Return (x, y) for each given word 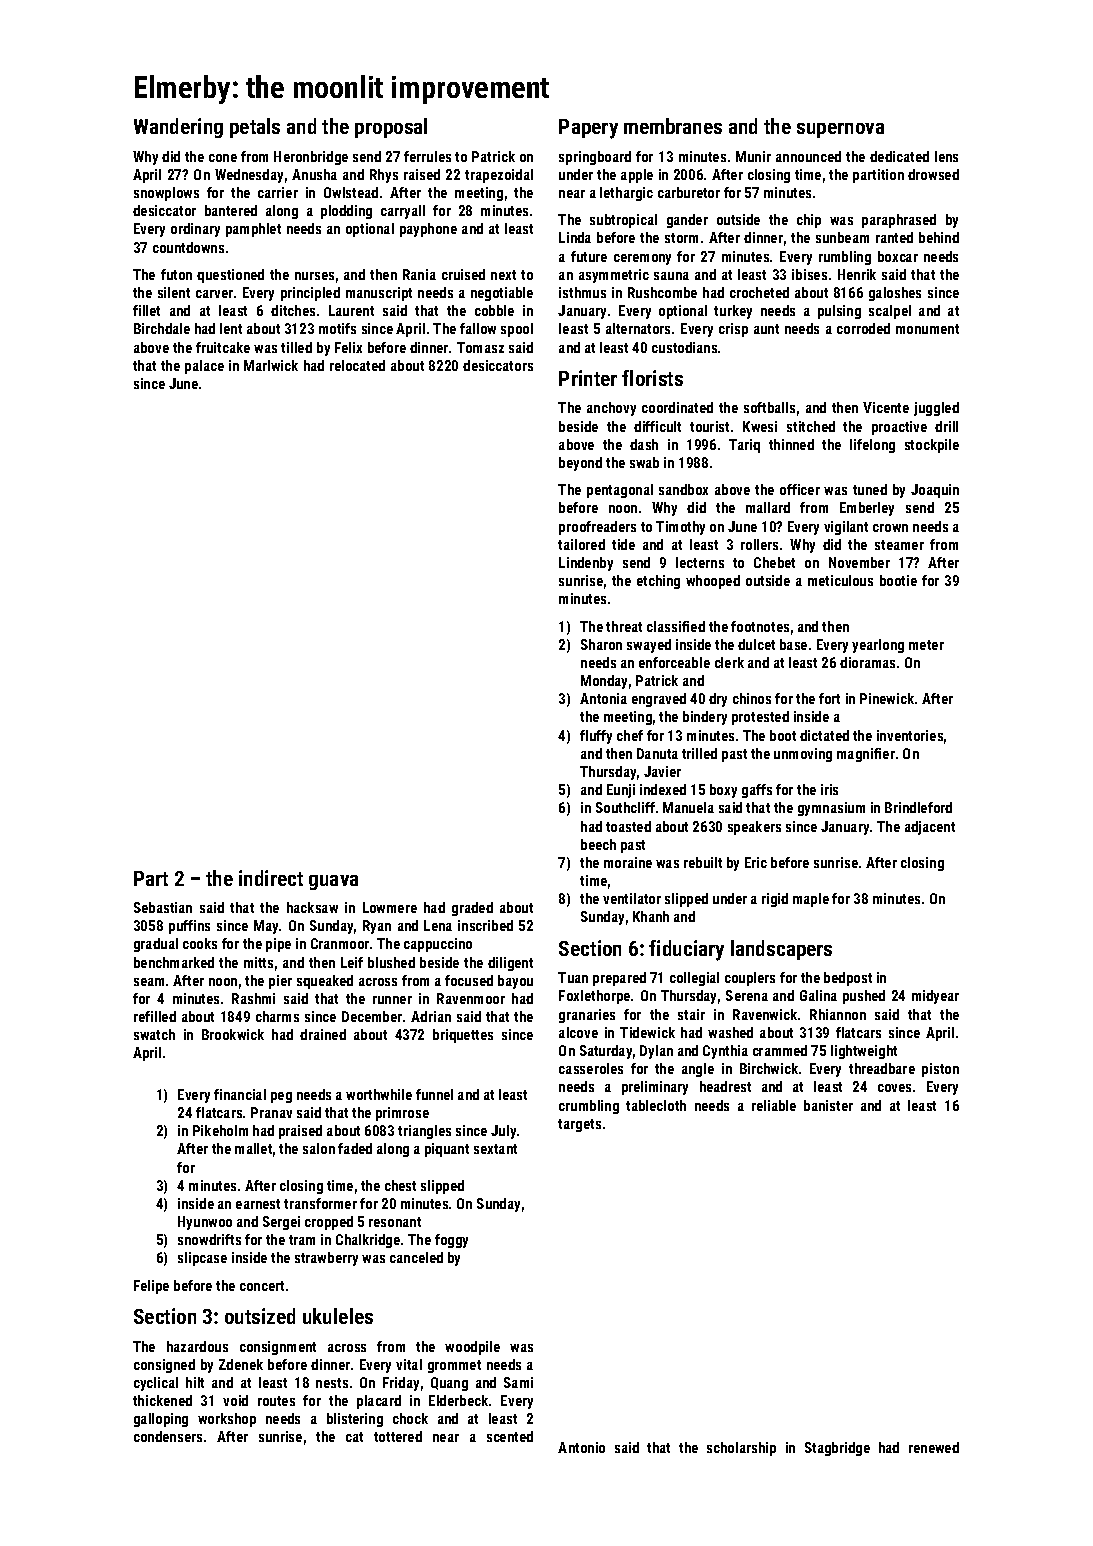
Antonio (581, 1447)
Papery (588, 129)
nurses (314, 276)
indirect (271, 878)
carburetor (689, 192)
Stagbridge (837, 1449)
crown (890, 528)
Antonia (603, 698)
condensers (168, 1436)
